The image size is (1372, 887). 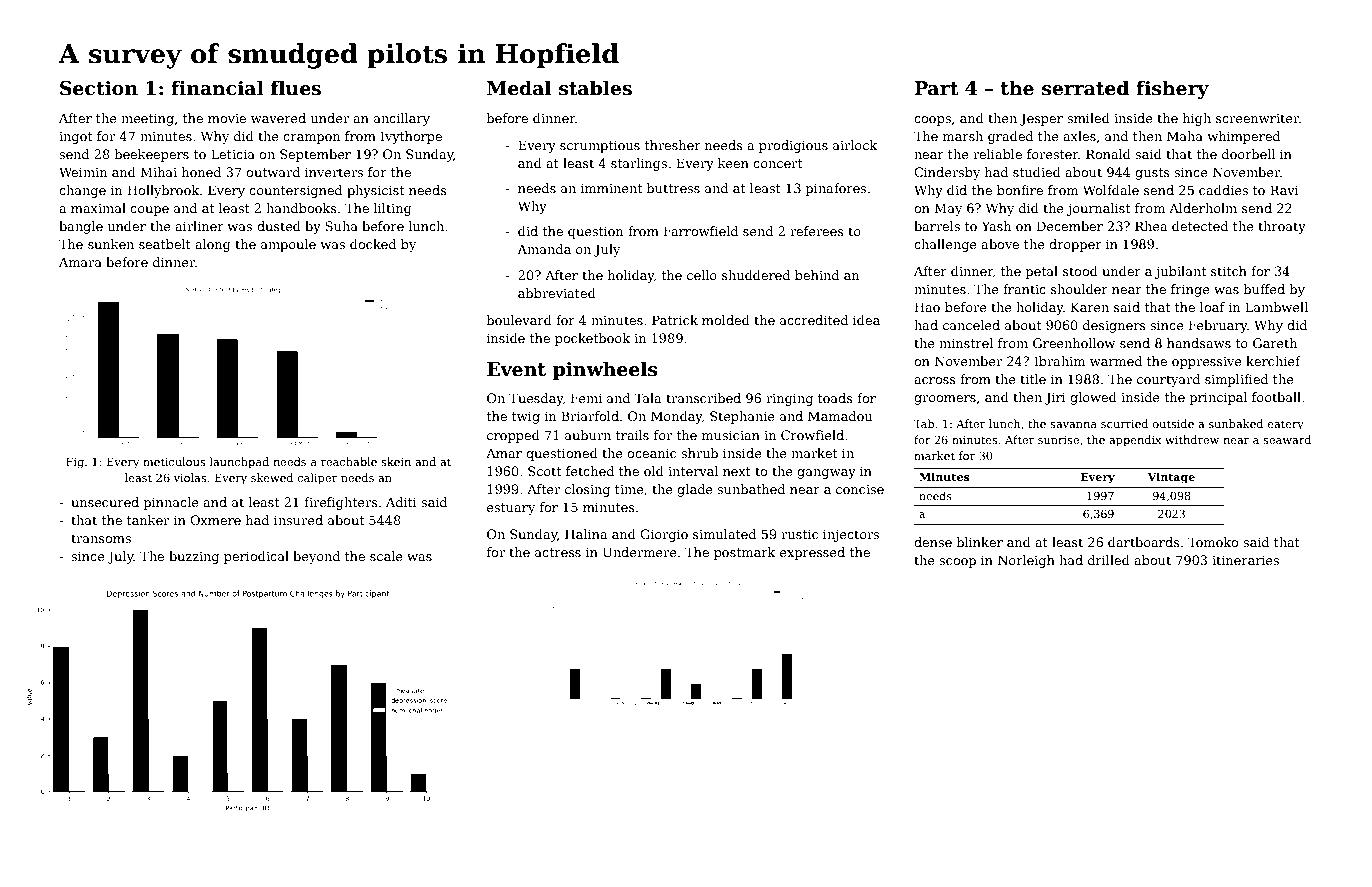 I want to click on serrated, so click(x=1085, y=88).
